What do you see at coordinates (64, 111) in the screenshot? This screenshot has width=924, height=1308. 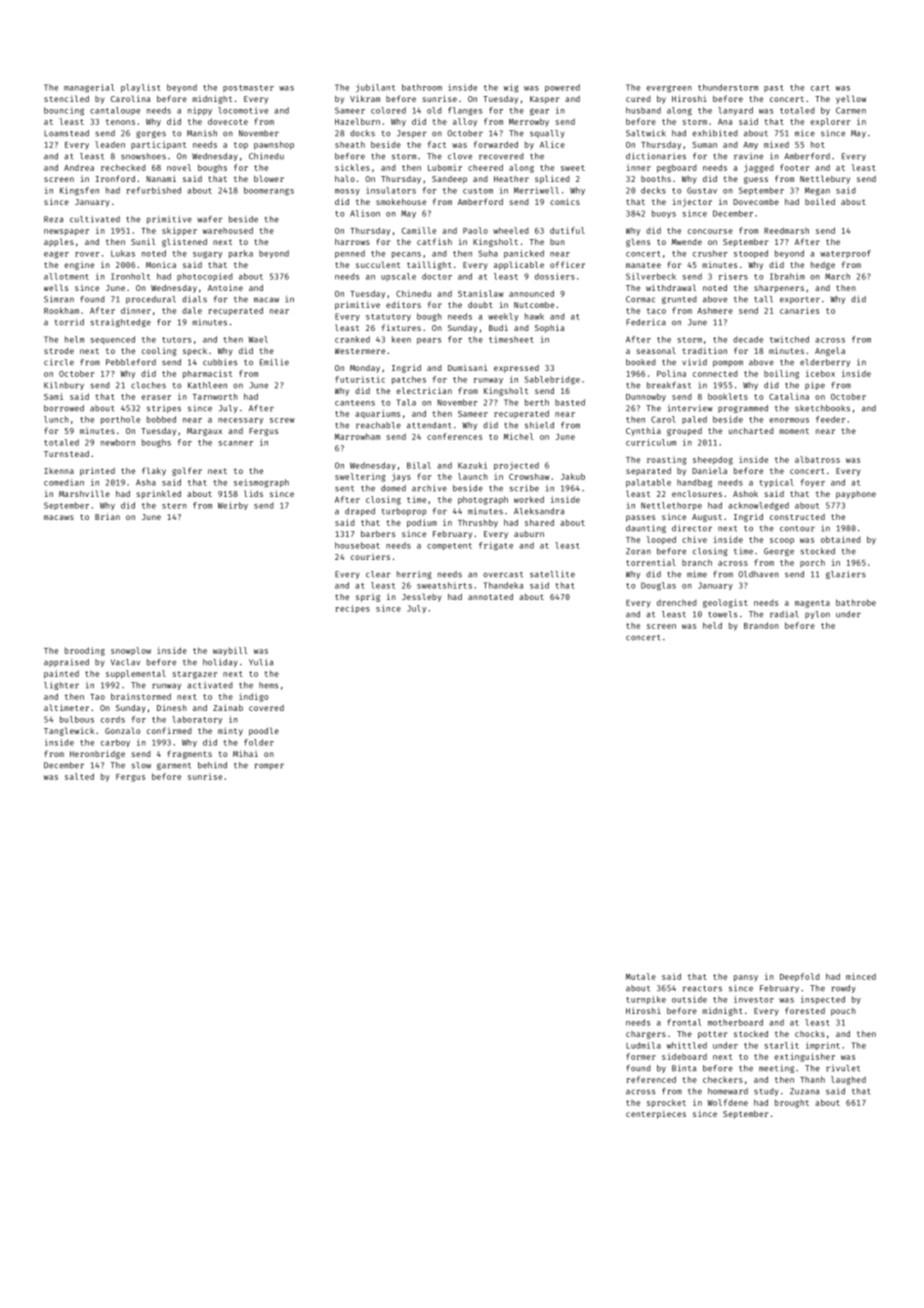 I see `bouncing` at bounding box center [64, 111].
